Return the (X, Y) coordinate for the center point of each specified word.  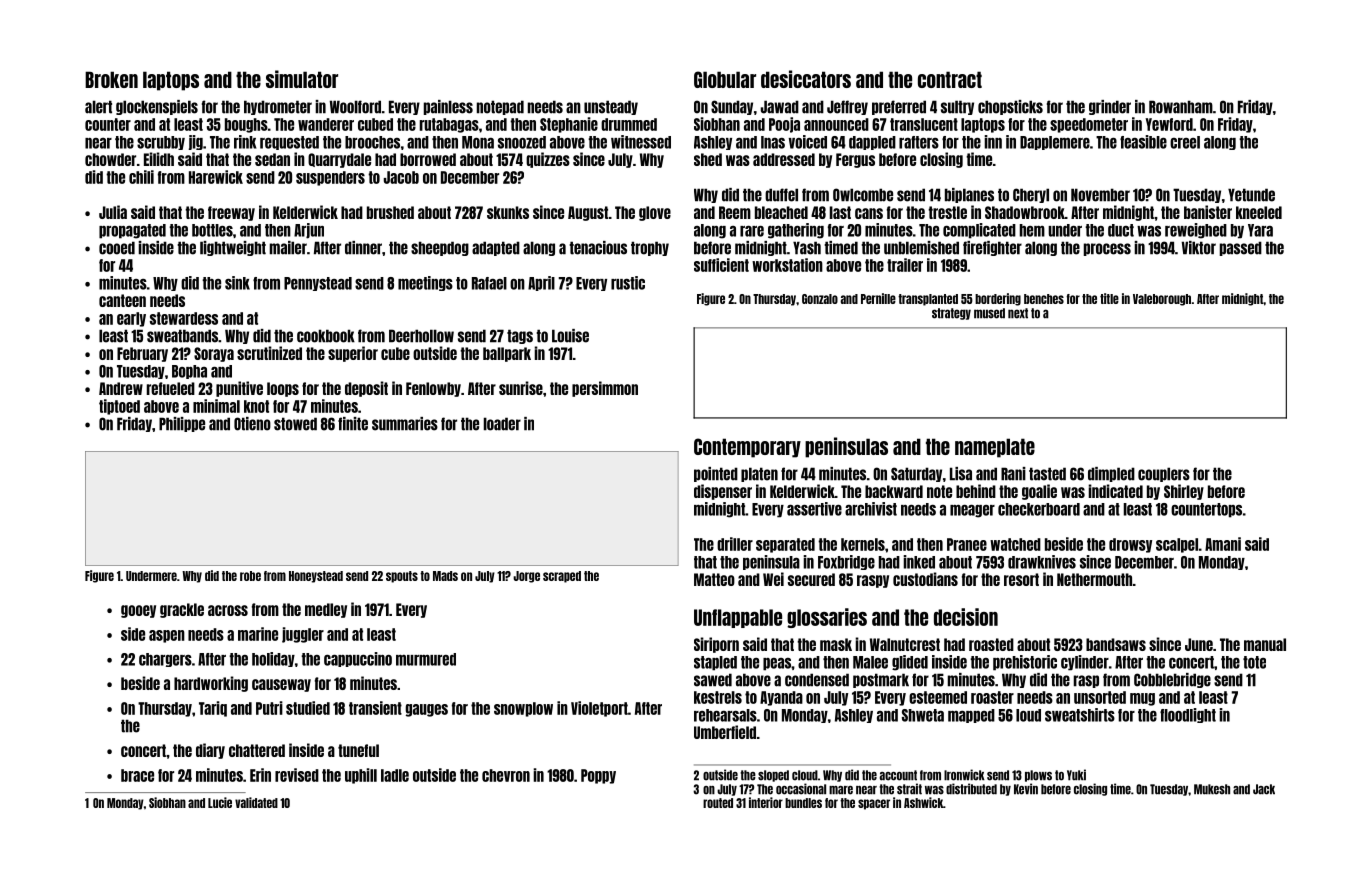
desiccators (806, 79)
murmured (426, 659)
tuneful (358, 750)
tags (520, 336)
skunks (508, 212)
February (142, 354)
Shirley (1184, 492)
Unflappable (738, 618)
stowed (295, 424)
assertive (814, 509)
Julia (113, 212)
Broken (111, 79)
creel (1185, 142)
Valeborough (1162, 300)
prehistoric (1025, 663)
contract (950, 79)
